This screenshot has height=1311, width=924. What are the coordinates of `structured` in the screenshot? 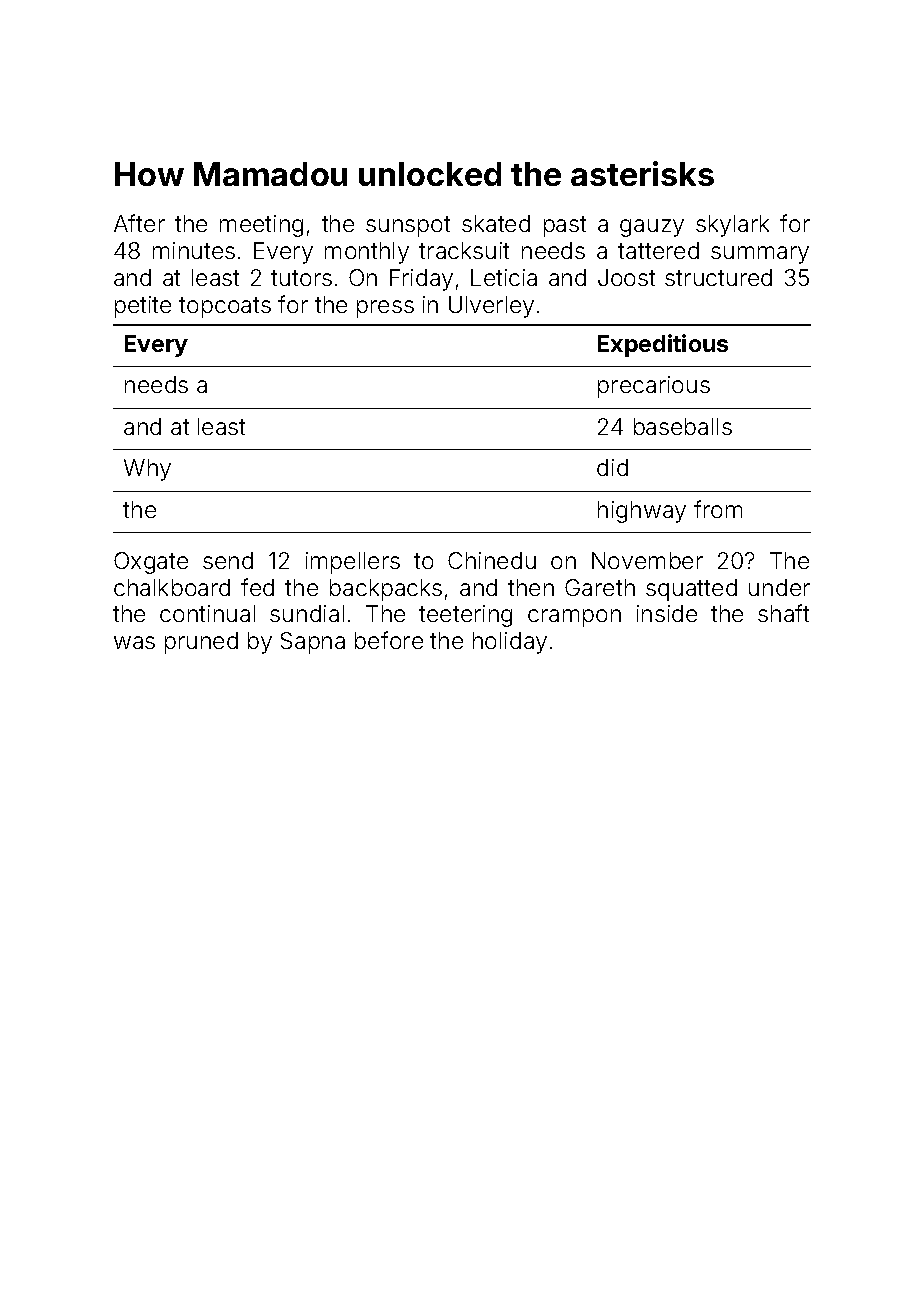 It's located at (718, 277).
